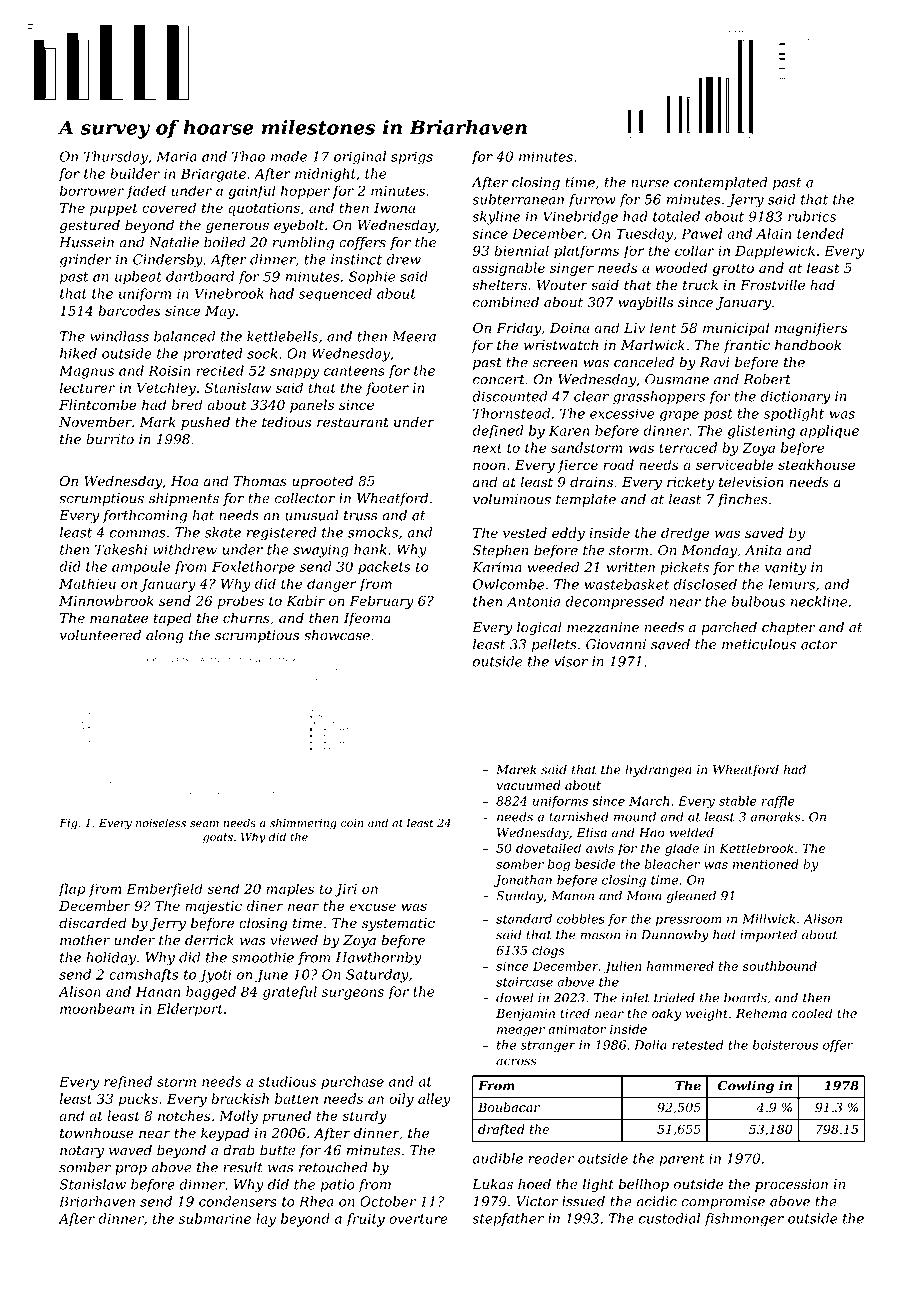 The image size is (924, 1308). I want to click on Roisin, so click(169, 370).
